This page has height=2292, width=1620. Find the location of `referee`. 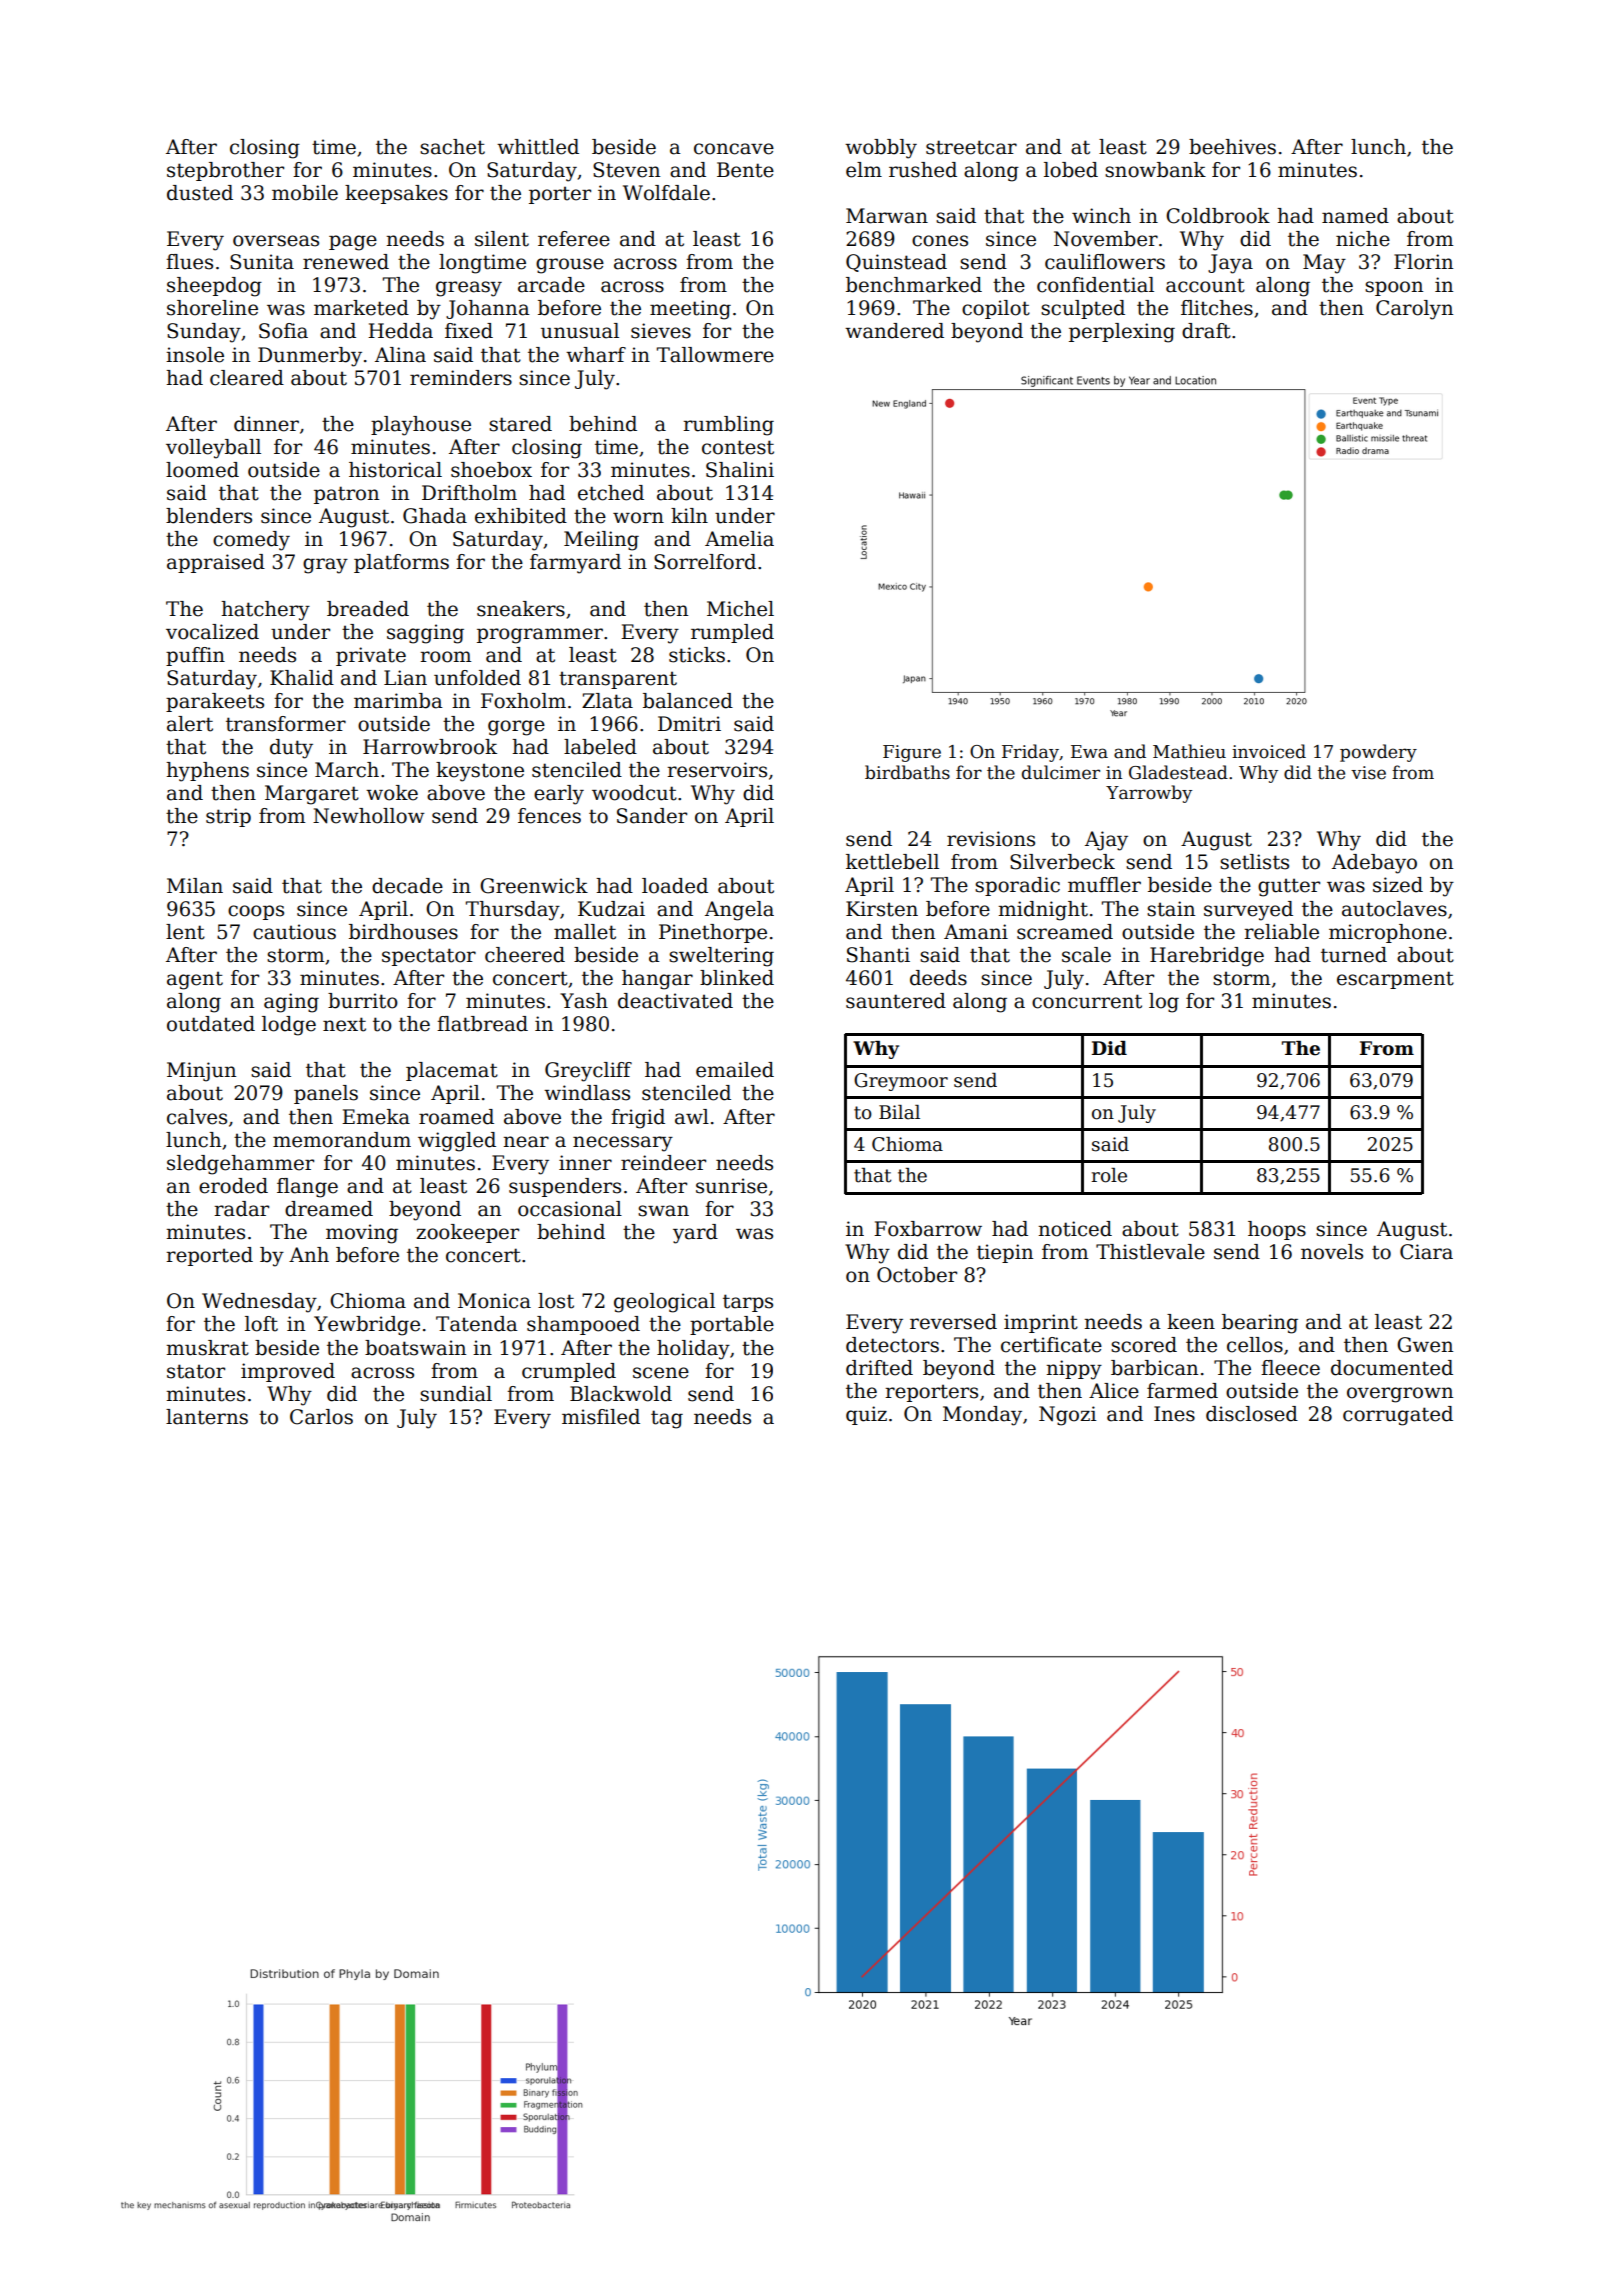

referee is located at coordinates (574, 239).
